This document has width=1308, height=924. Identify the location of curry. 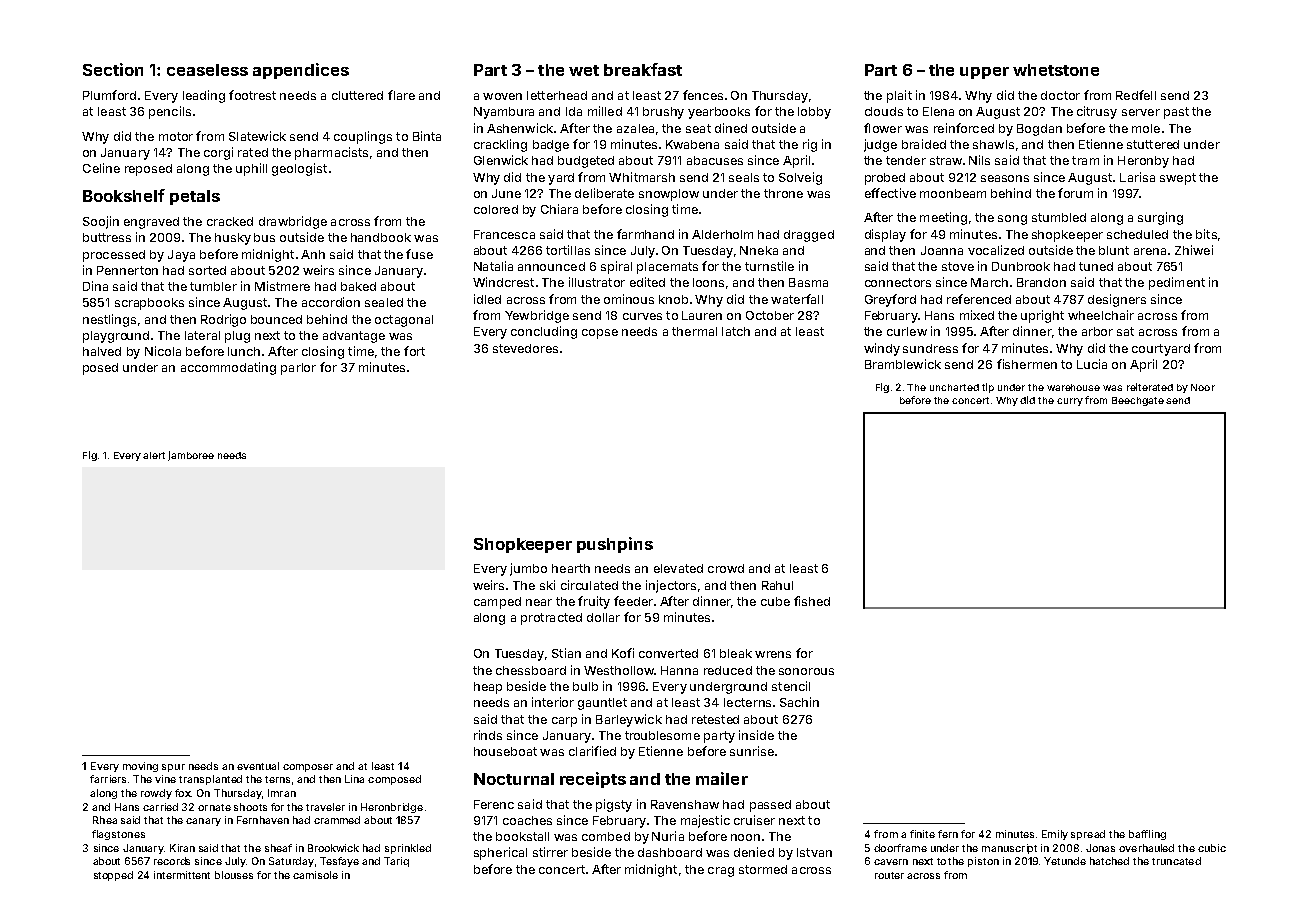
(1070, 402).
